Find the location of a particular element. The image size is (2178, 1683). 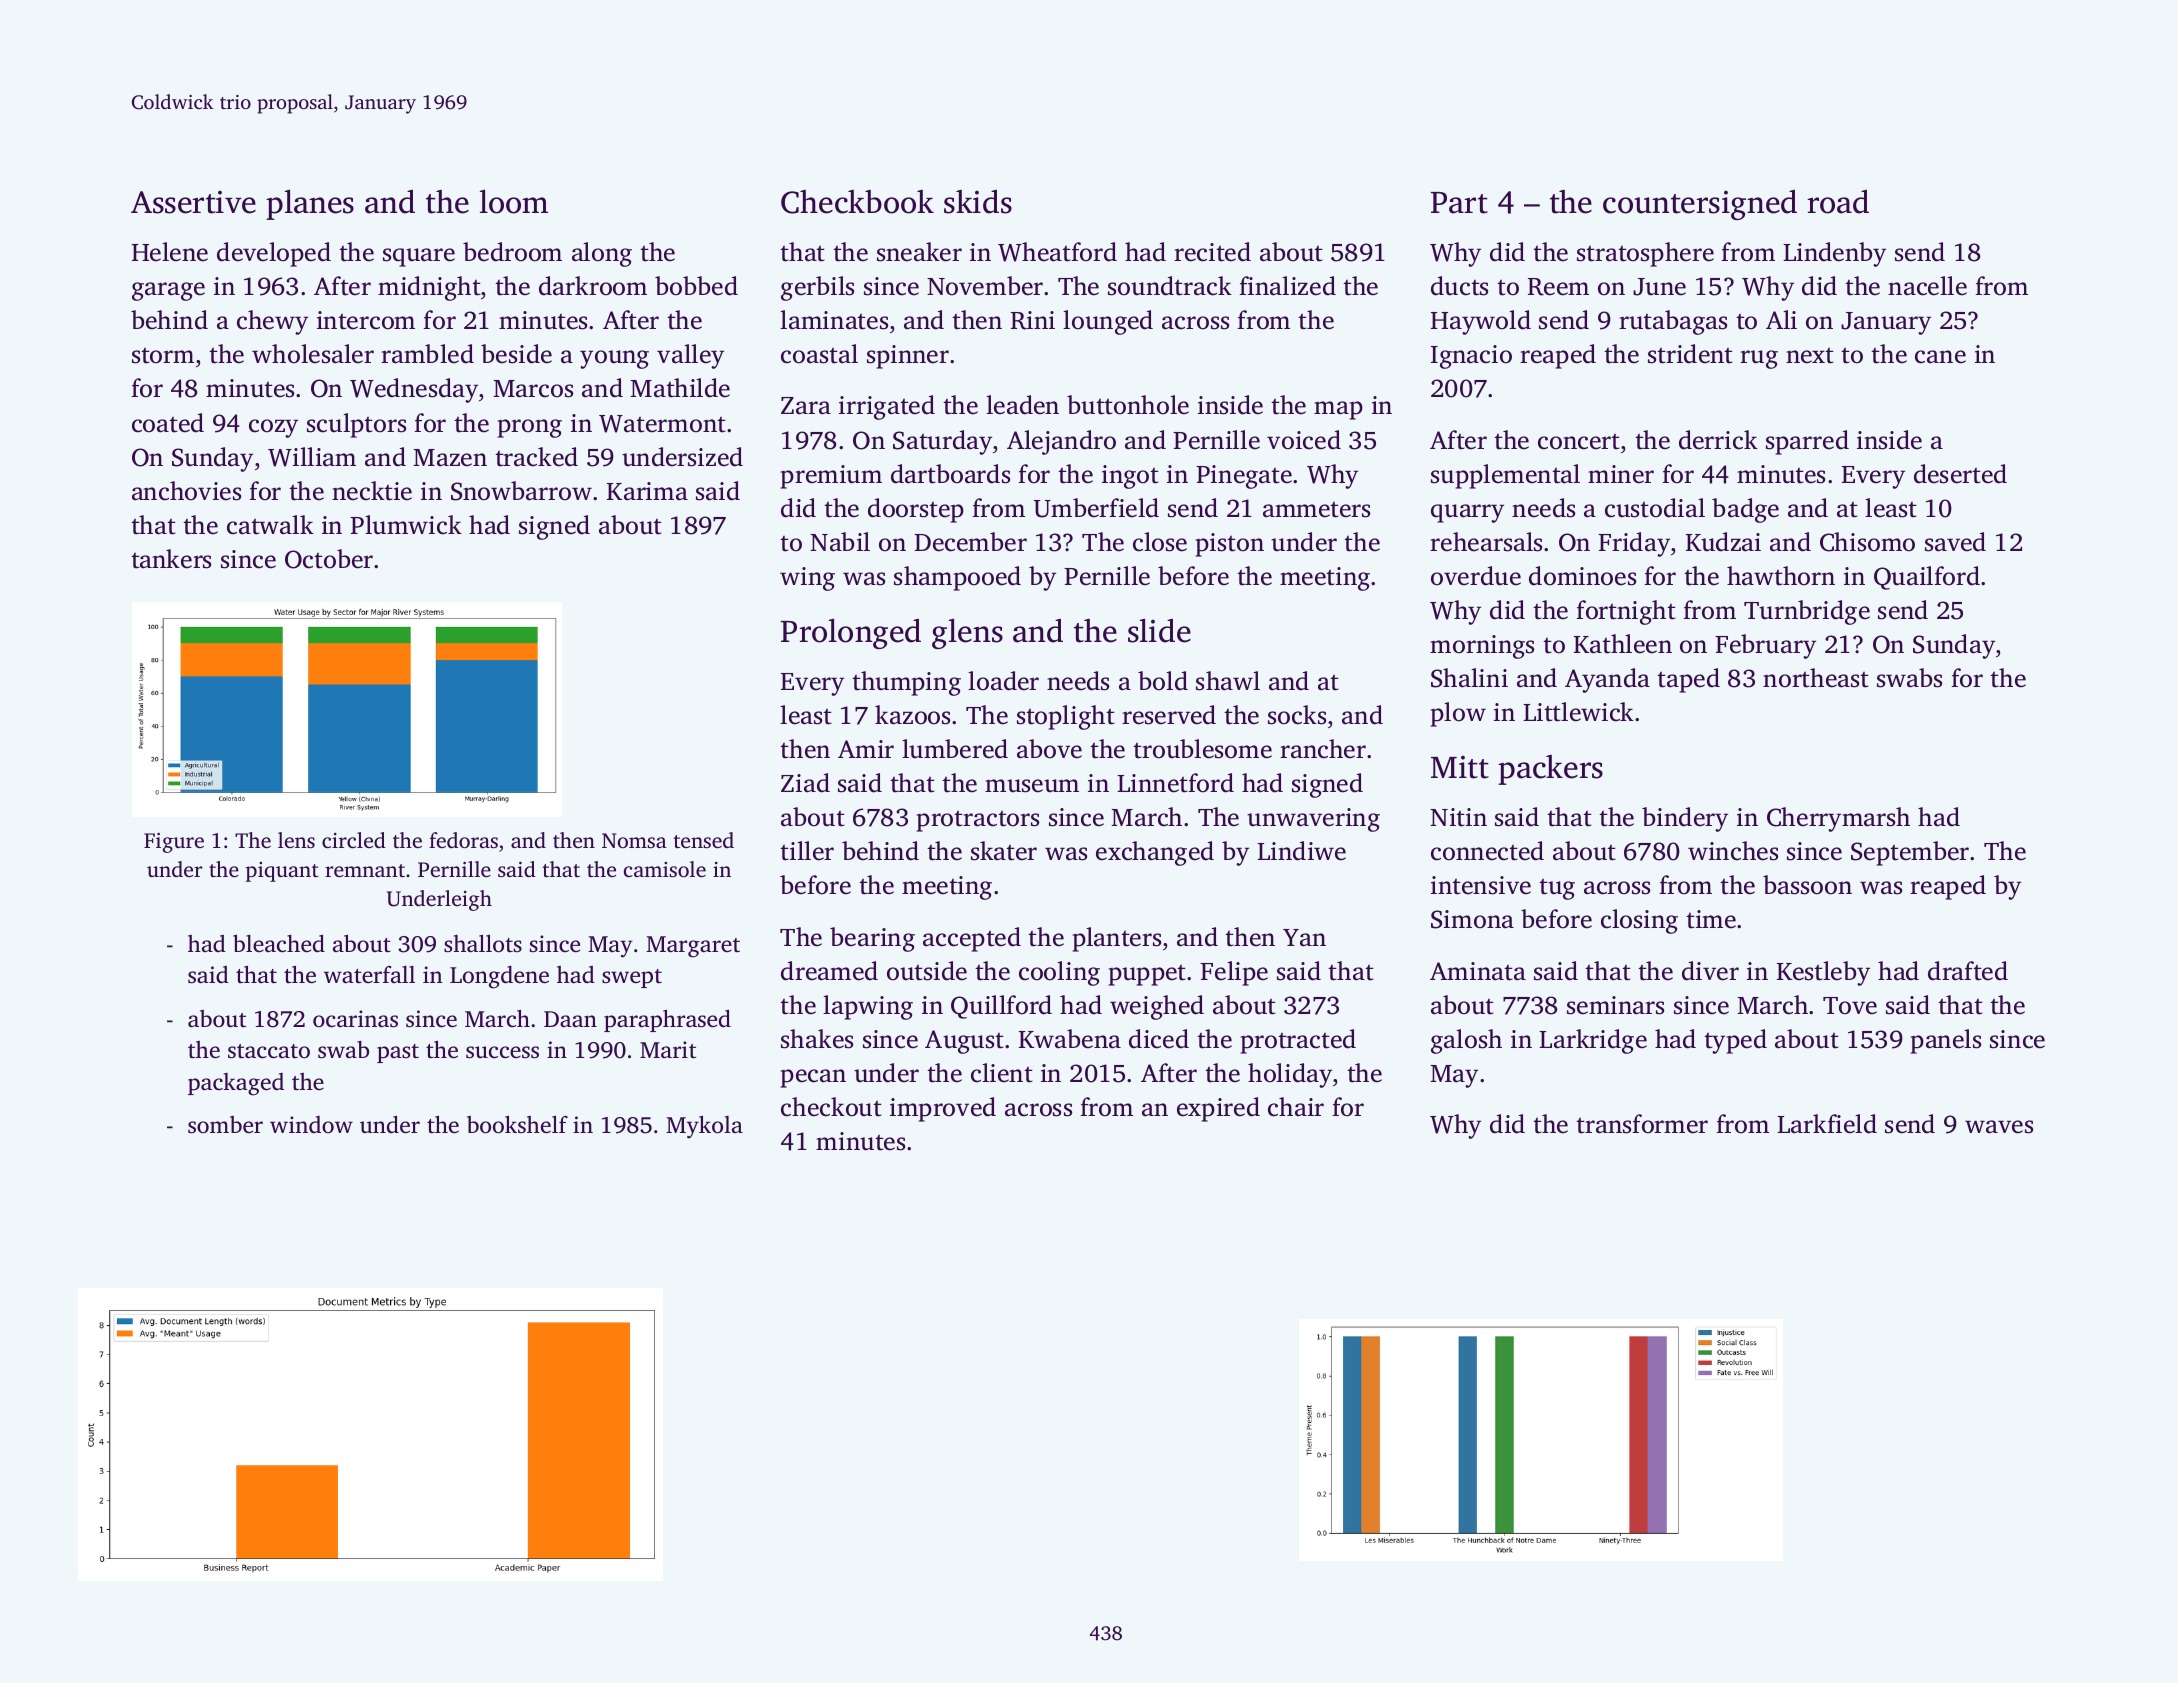

Helene is located at coordinates (170, 252).
